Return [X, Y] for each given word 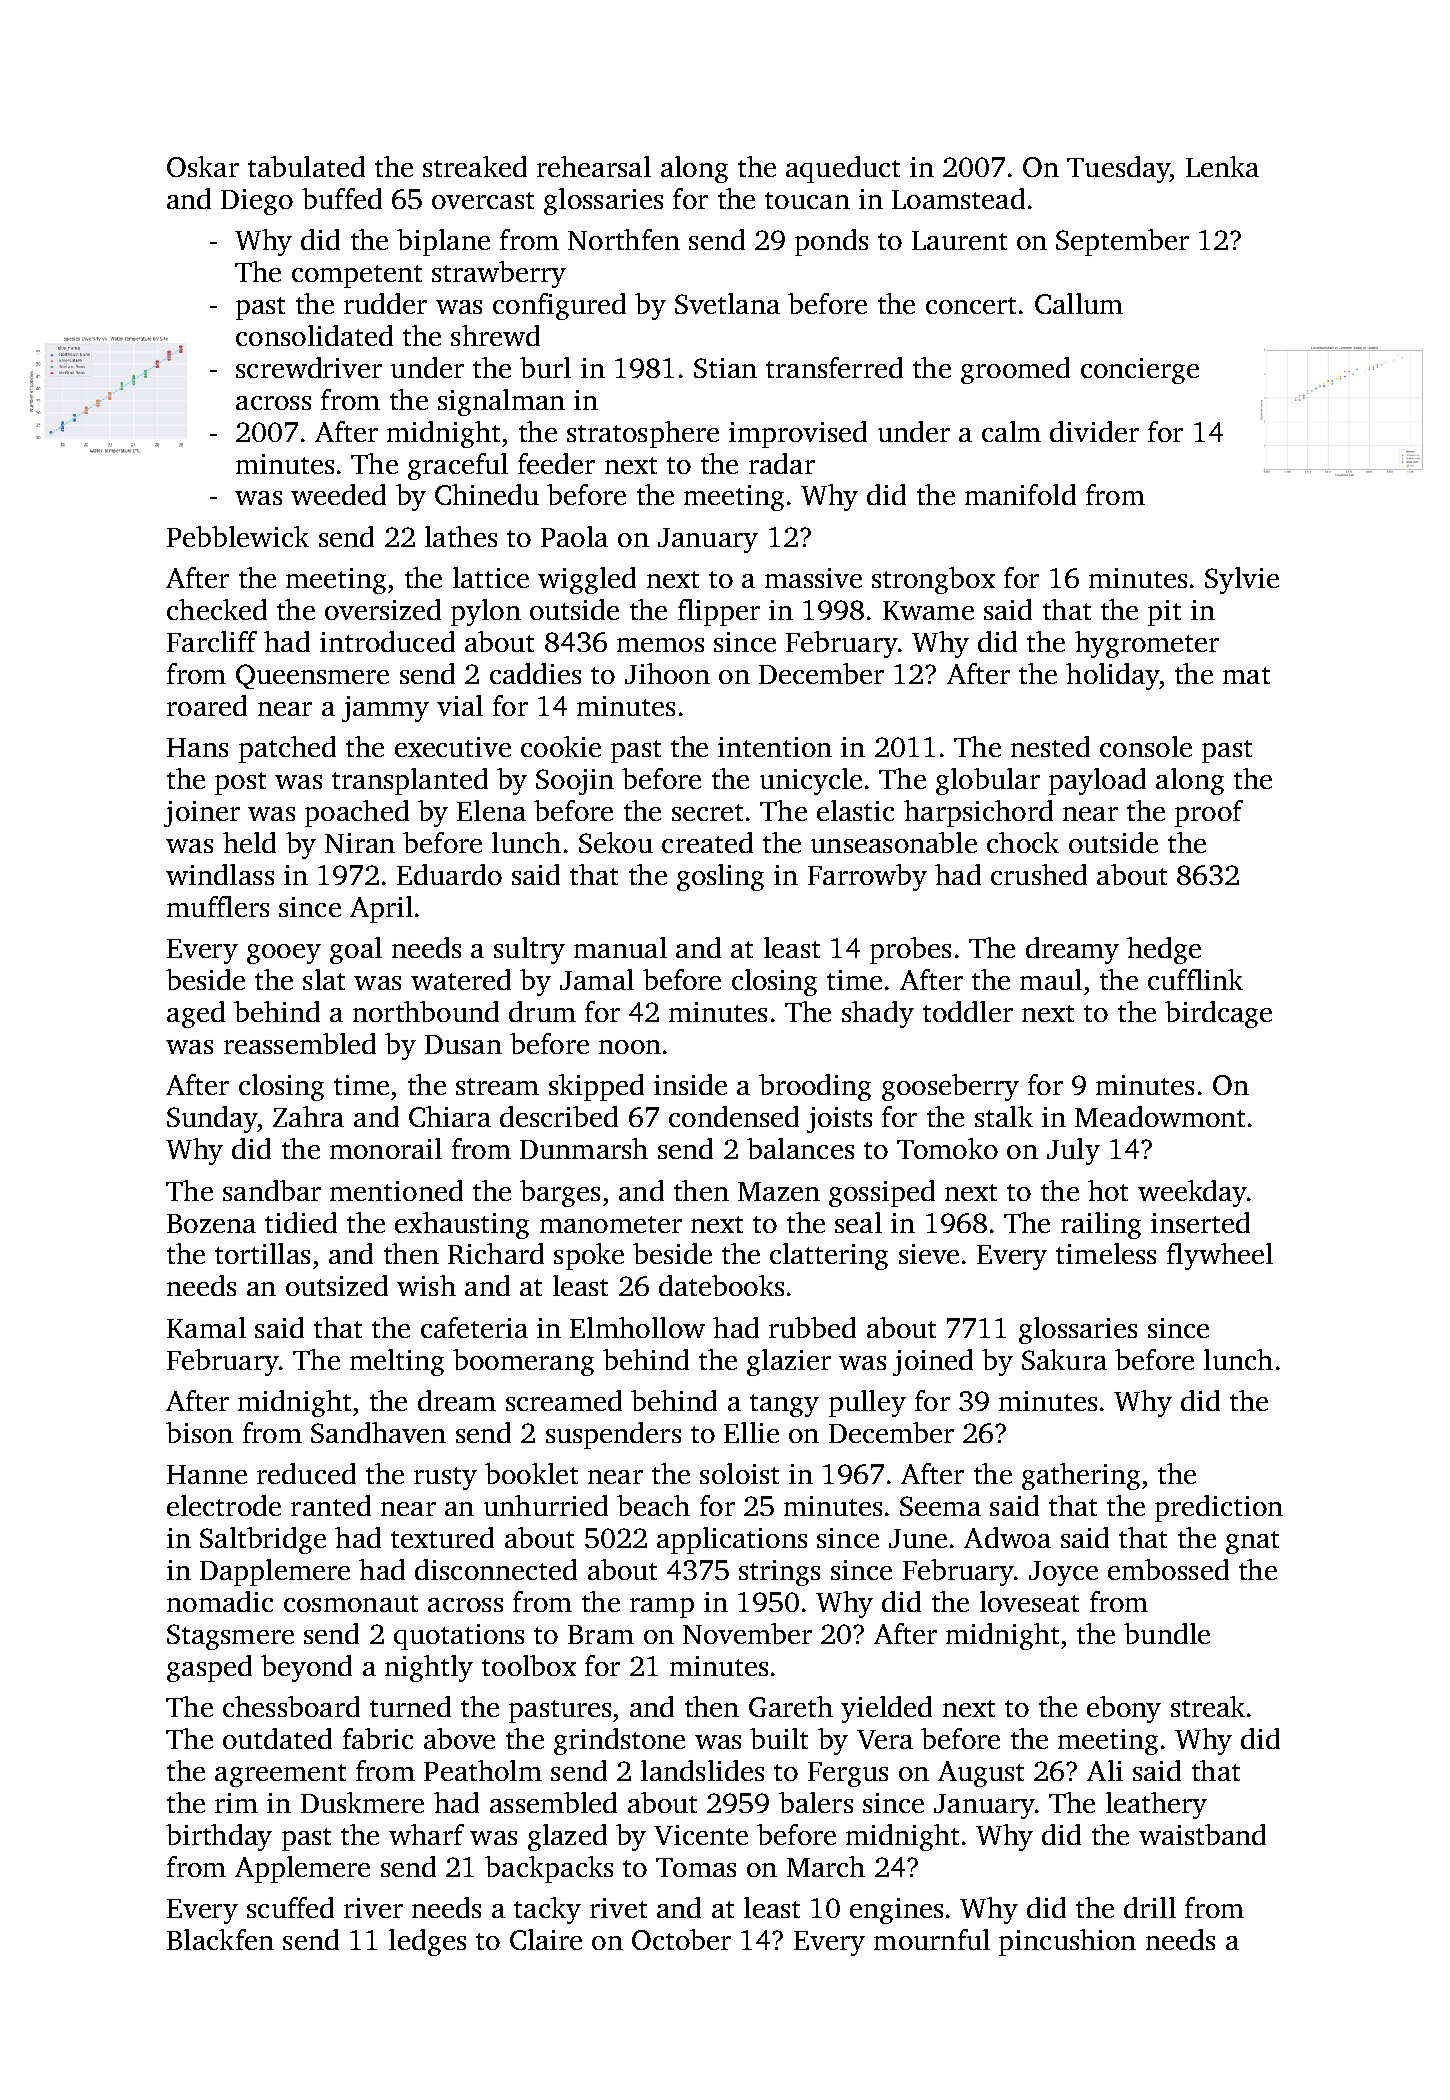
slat [324, 979]
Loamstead [958, 198]
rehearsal [594, 166]
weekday [1192, 1193]
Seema [940, 1506]
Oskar [203, 166]
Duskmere [362, 1802]
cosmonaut [351, 1603]
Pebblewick [238, 536]
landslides [702, 1770]
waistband [1202, 1834]
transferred [834, 367]
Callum [1079, 303]
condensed [734, 1116]
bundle [1167, 1633]
